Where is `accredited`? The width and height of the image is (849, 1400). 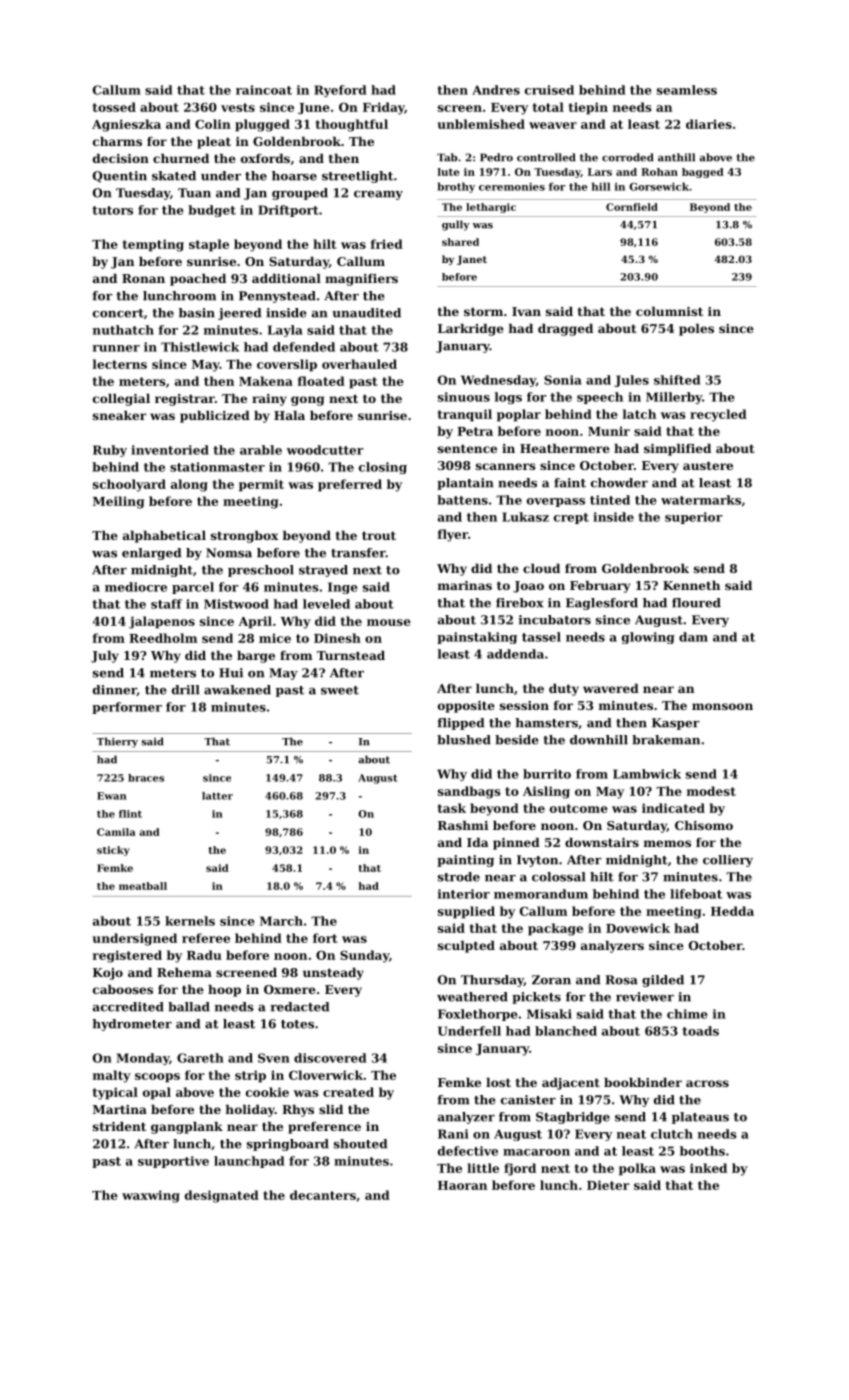 accredited is located at coordinates (128, 1007).
